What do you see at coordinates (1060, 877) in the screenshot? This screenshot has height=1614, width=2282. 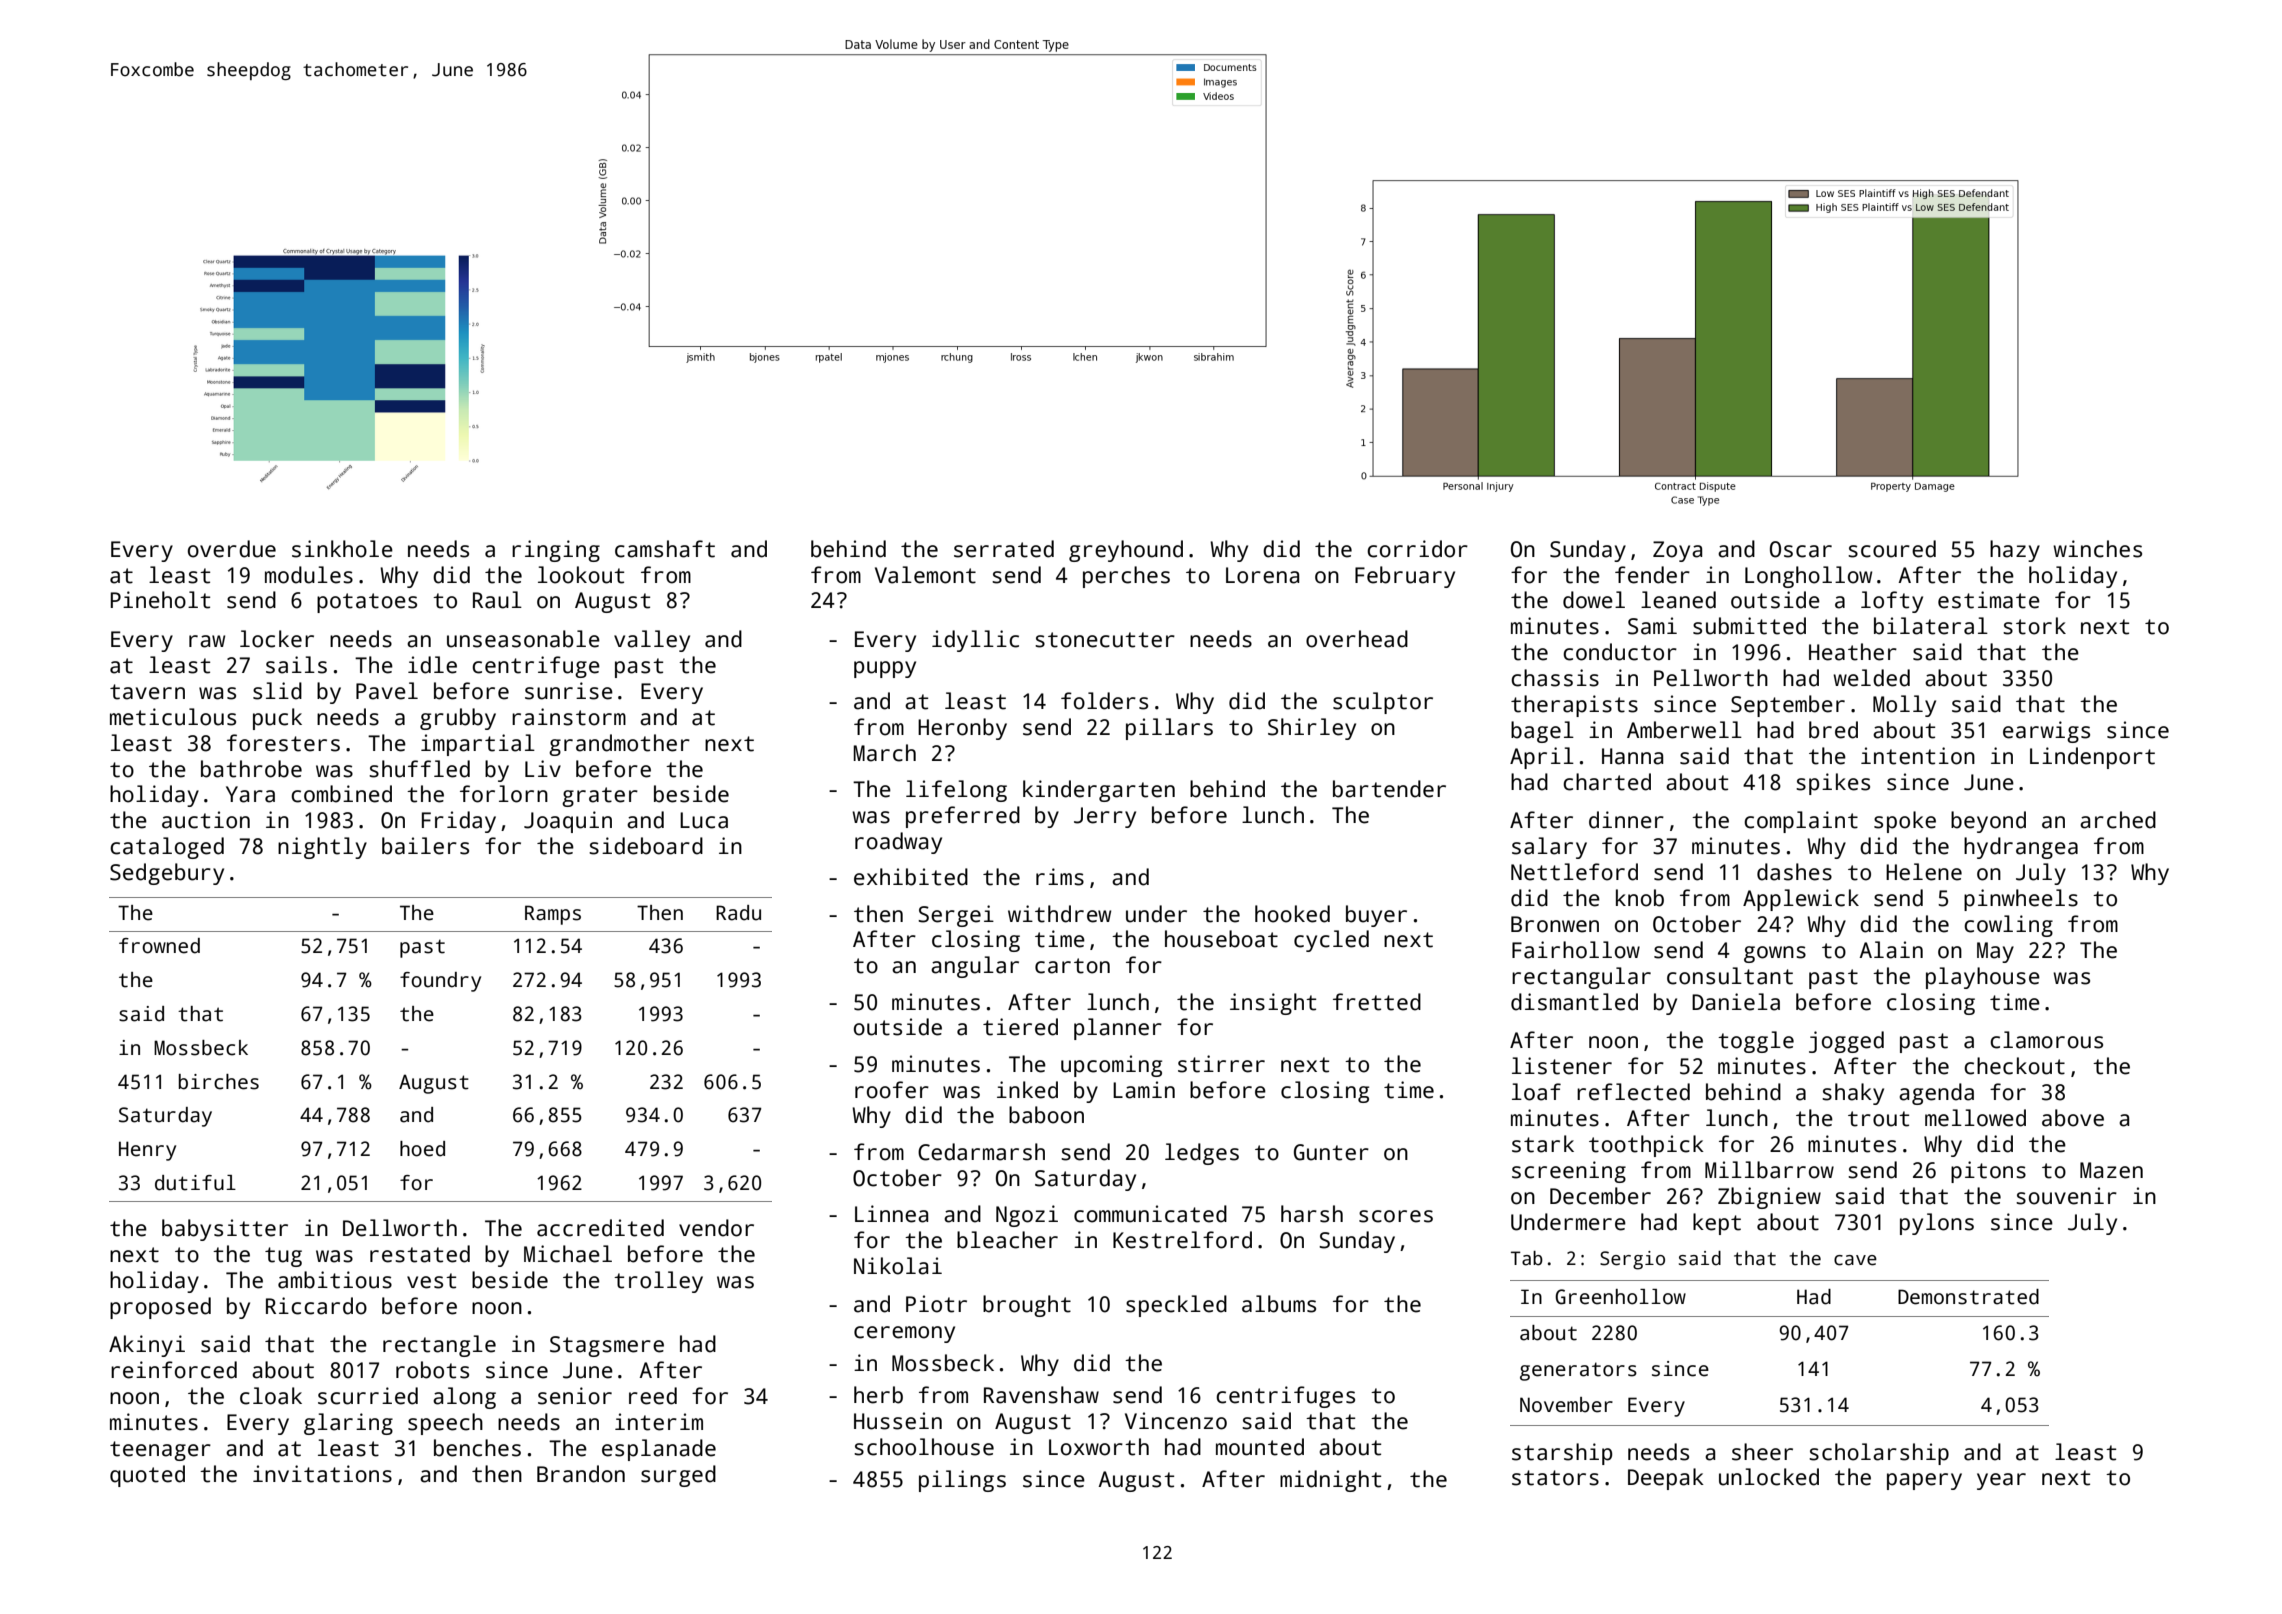 I see `rims` at bounding box center [1060, 877].
